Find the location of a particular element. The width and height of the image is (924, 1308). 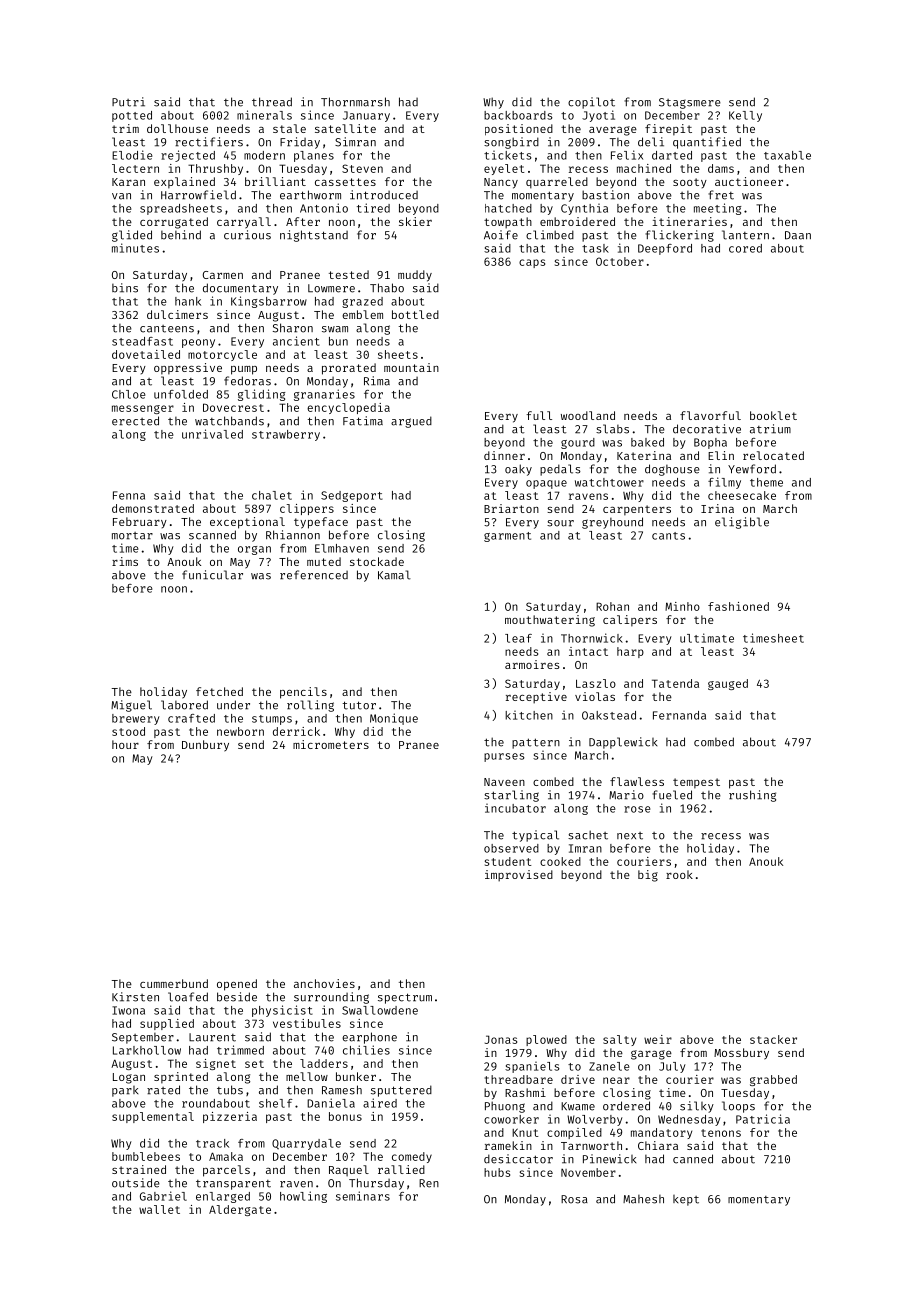

flavorful is located at coordinates (710, 415).
